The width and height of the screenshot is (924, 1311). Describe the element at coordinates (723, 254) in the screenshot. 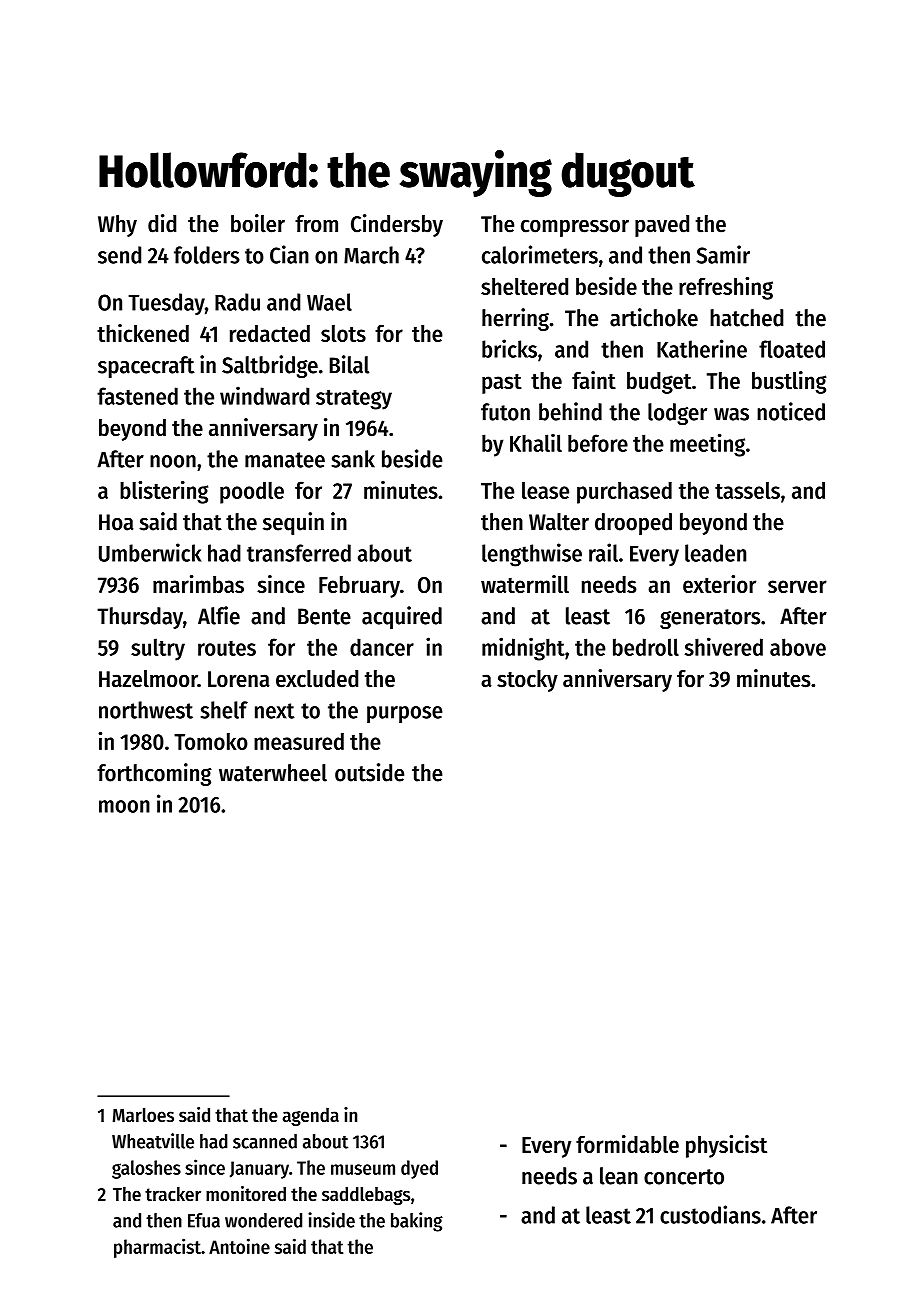

I see `Samir` at that location.
